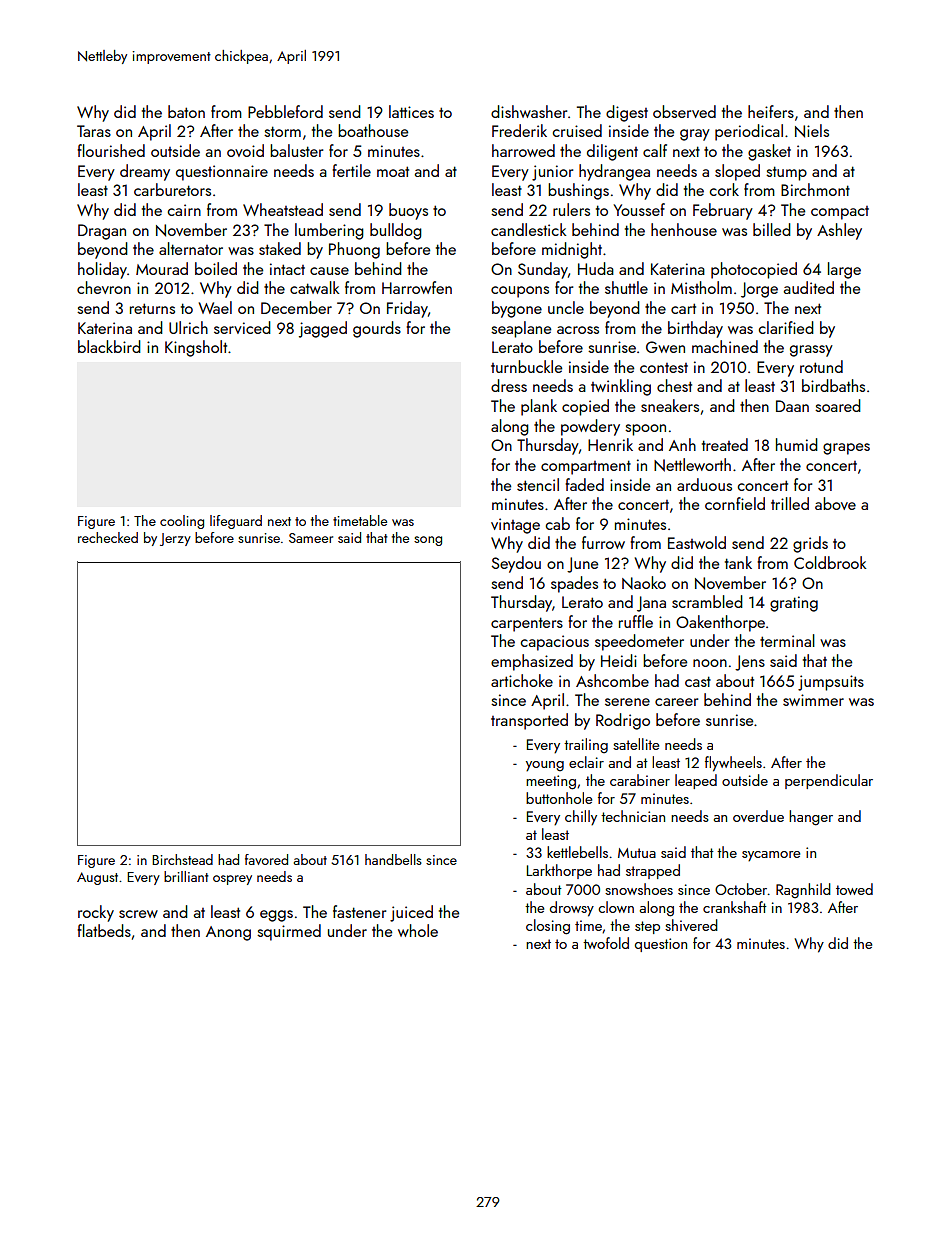 Image resolution: width=952 pixels, height=1233 pixels. I want to click on stencil, so click(538, 484).
